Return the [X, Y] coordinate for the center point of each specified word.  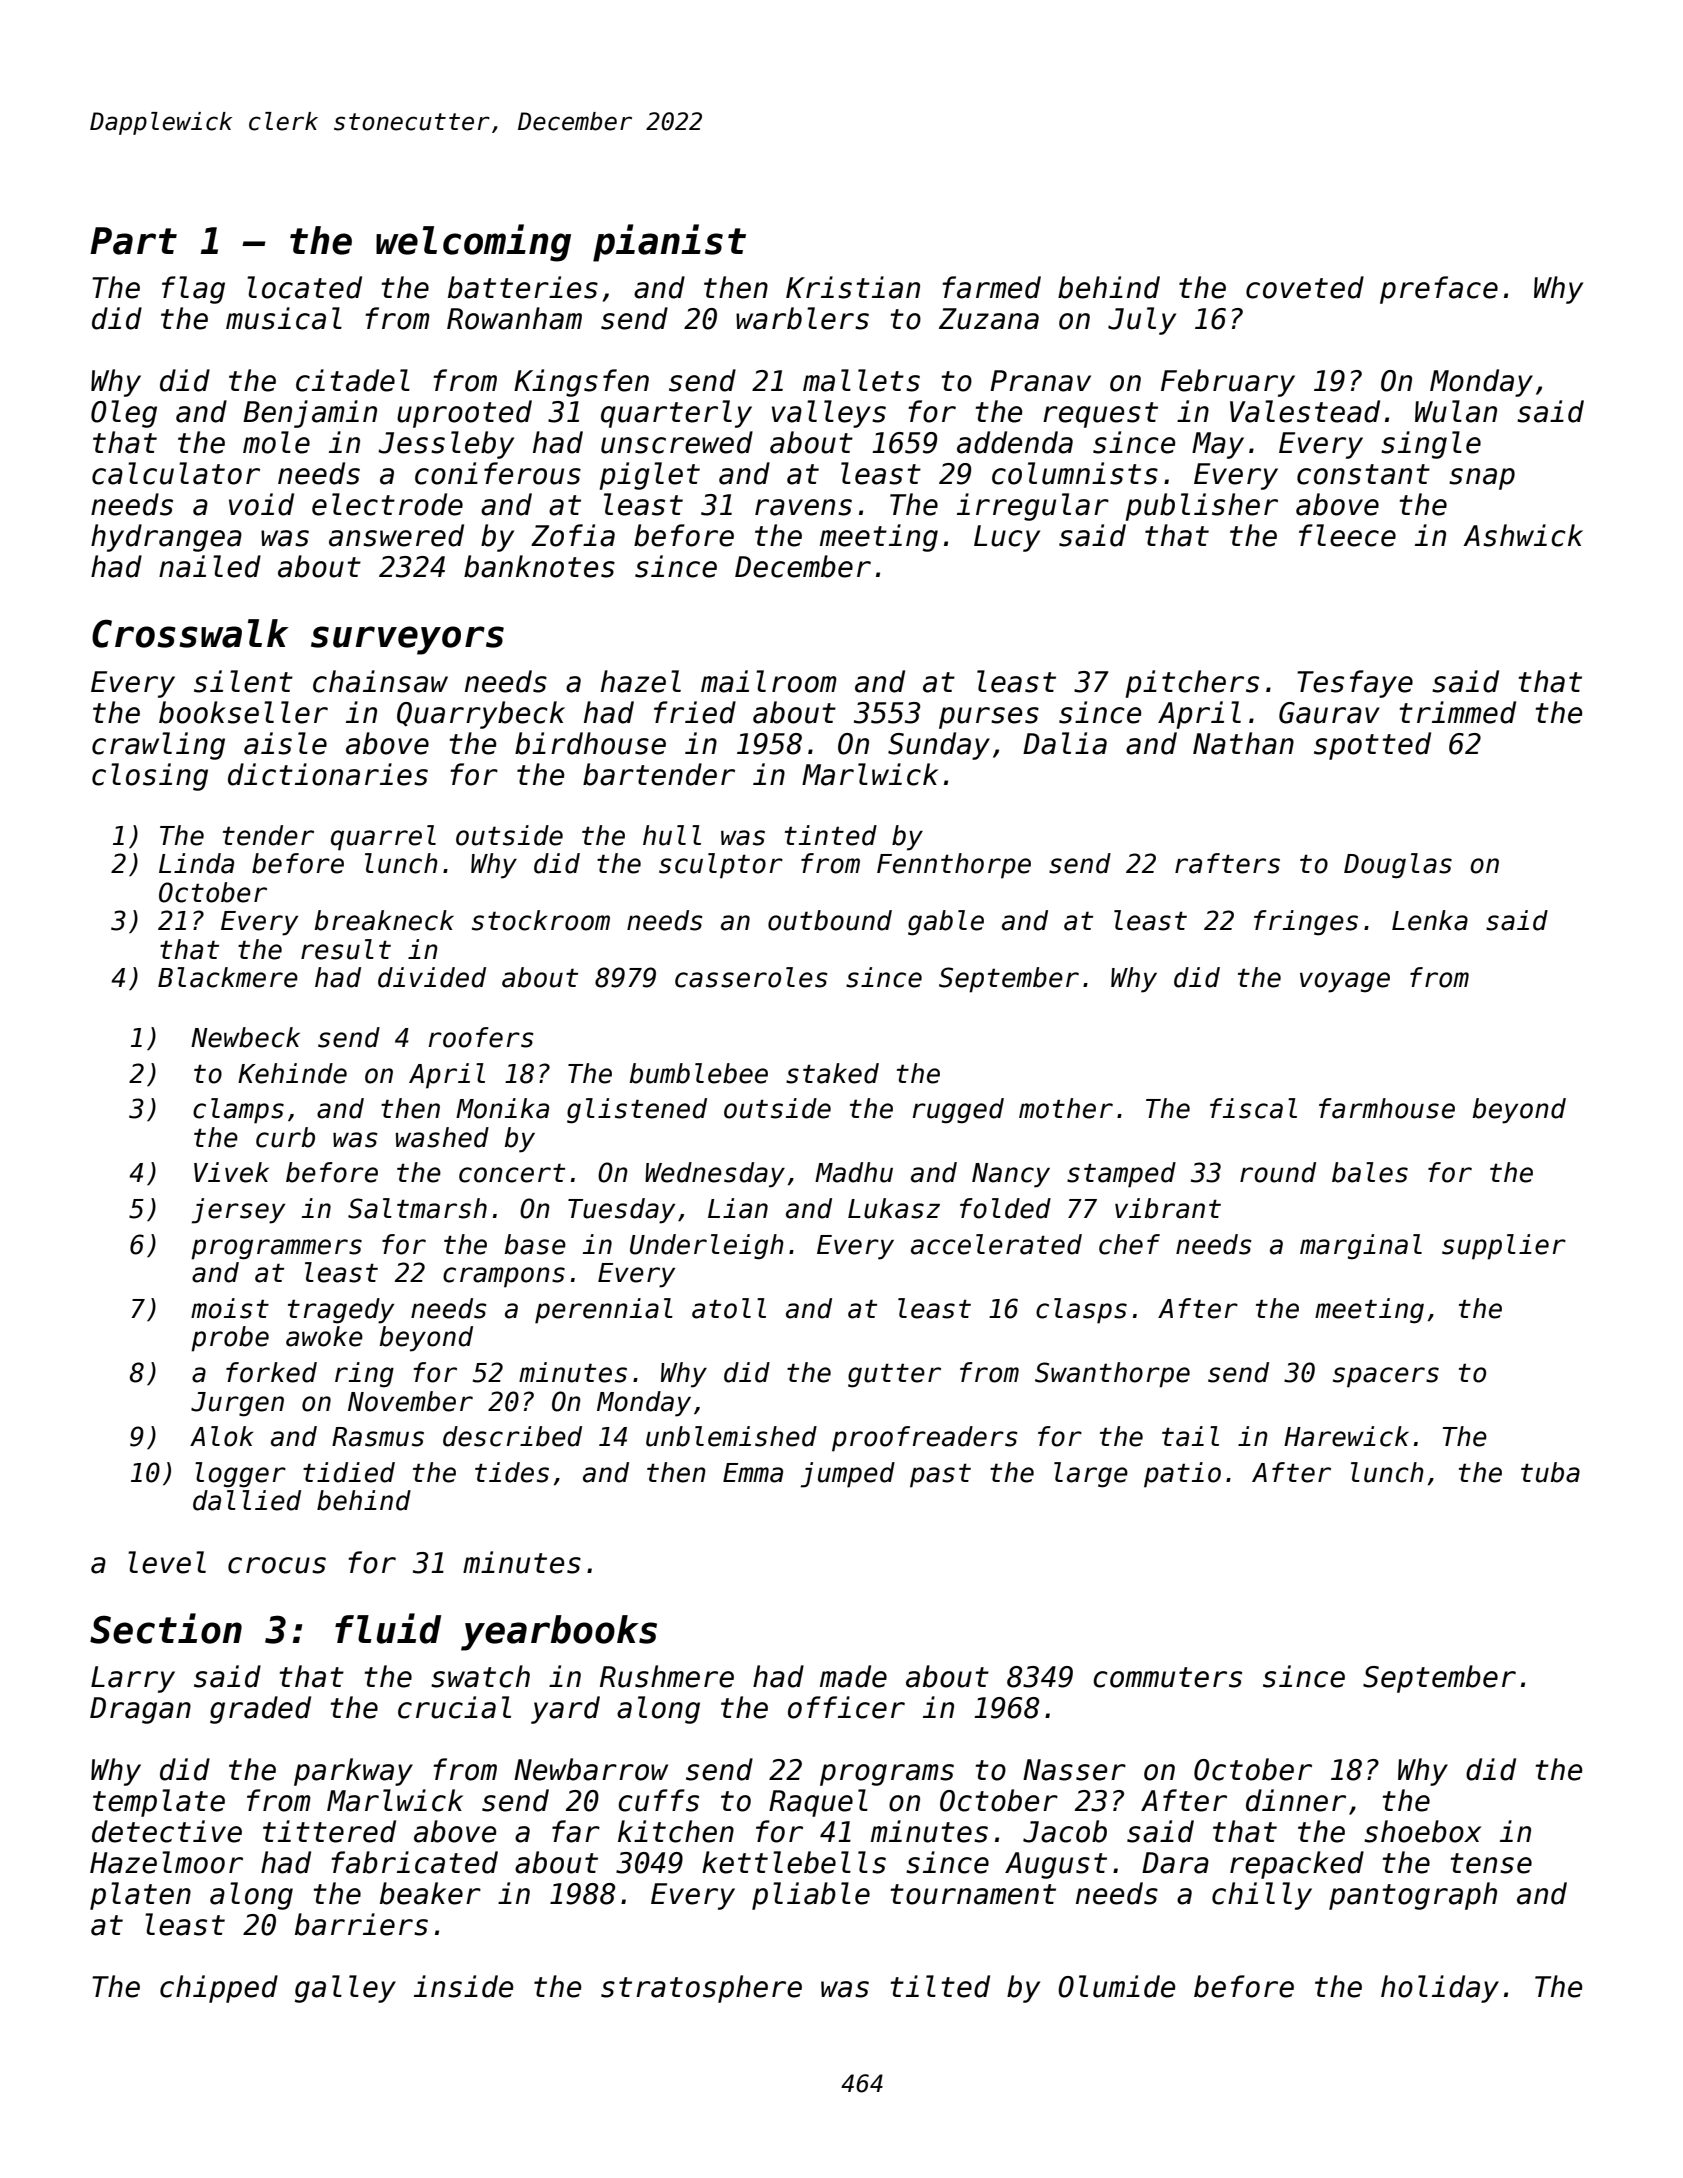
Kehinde [292, 1073]
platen [140, 1896]
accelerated [996, 1244]
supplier [1504, 1247]
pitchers [1192, 684]
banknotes [539, 566]
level [167, 1562]
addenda [1015, 442]
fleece [1347, 535]
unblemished [731, 1436]
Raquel [818, 1803]
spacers [1386, 1377]
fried [695, 712]
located [304, 287]
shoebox [1422, 1831]
